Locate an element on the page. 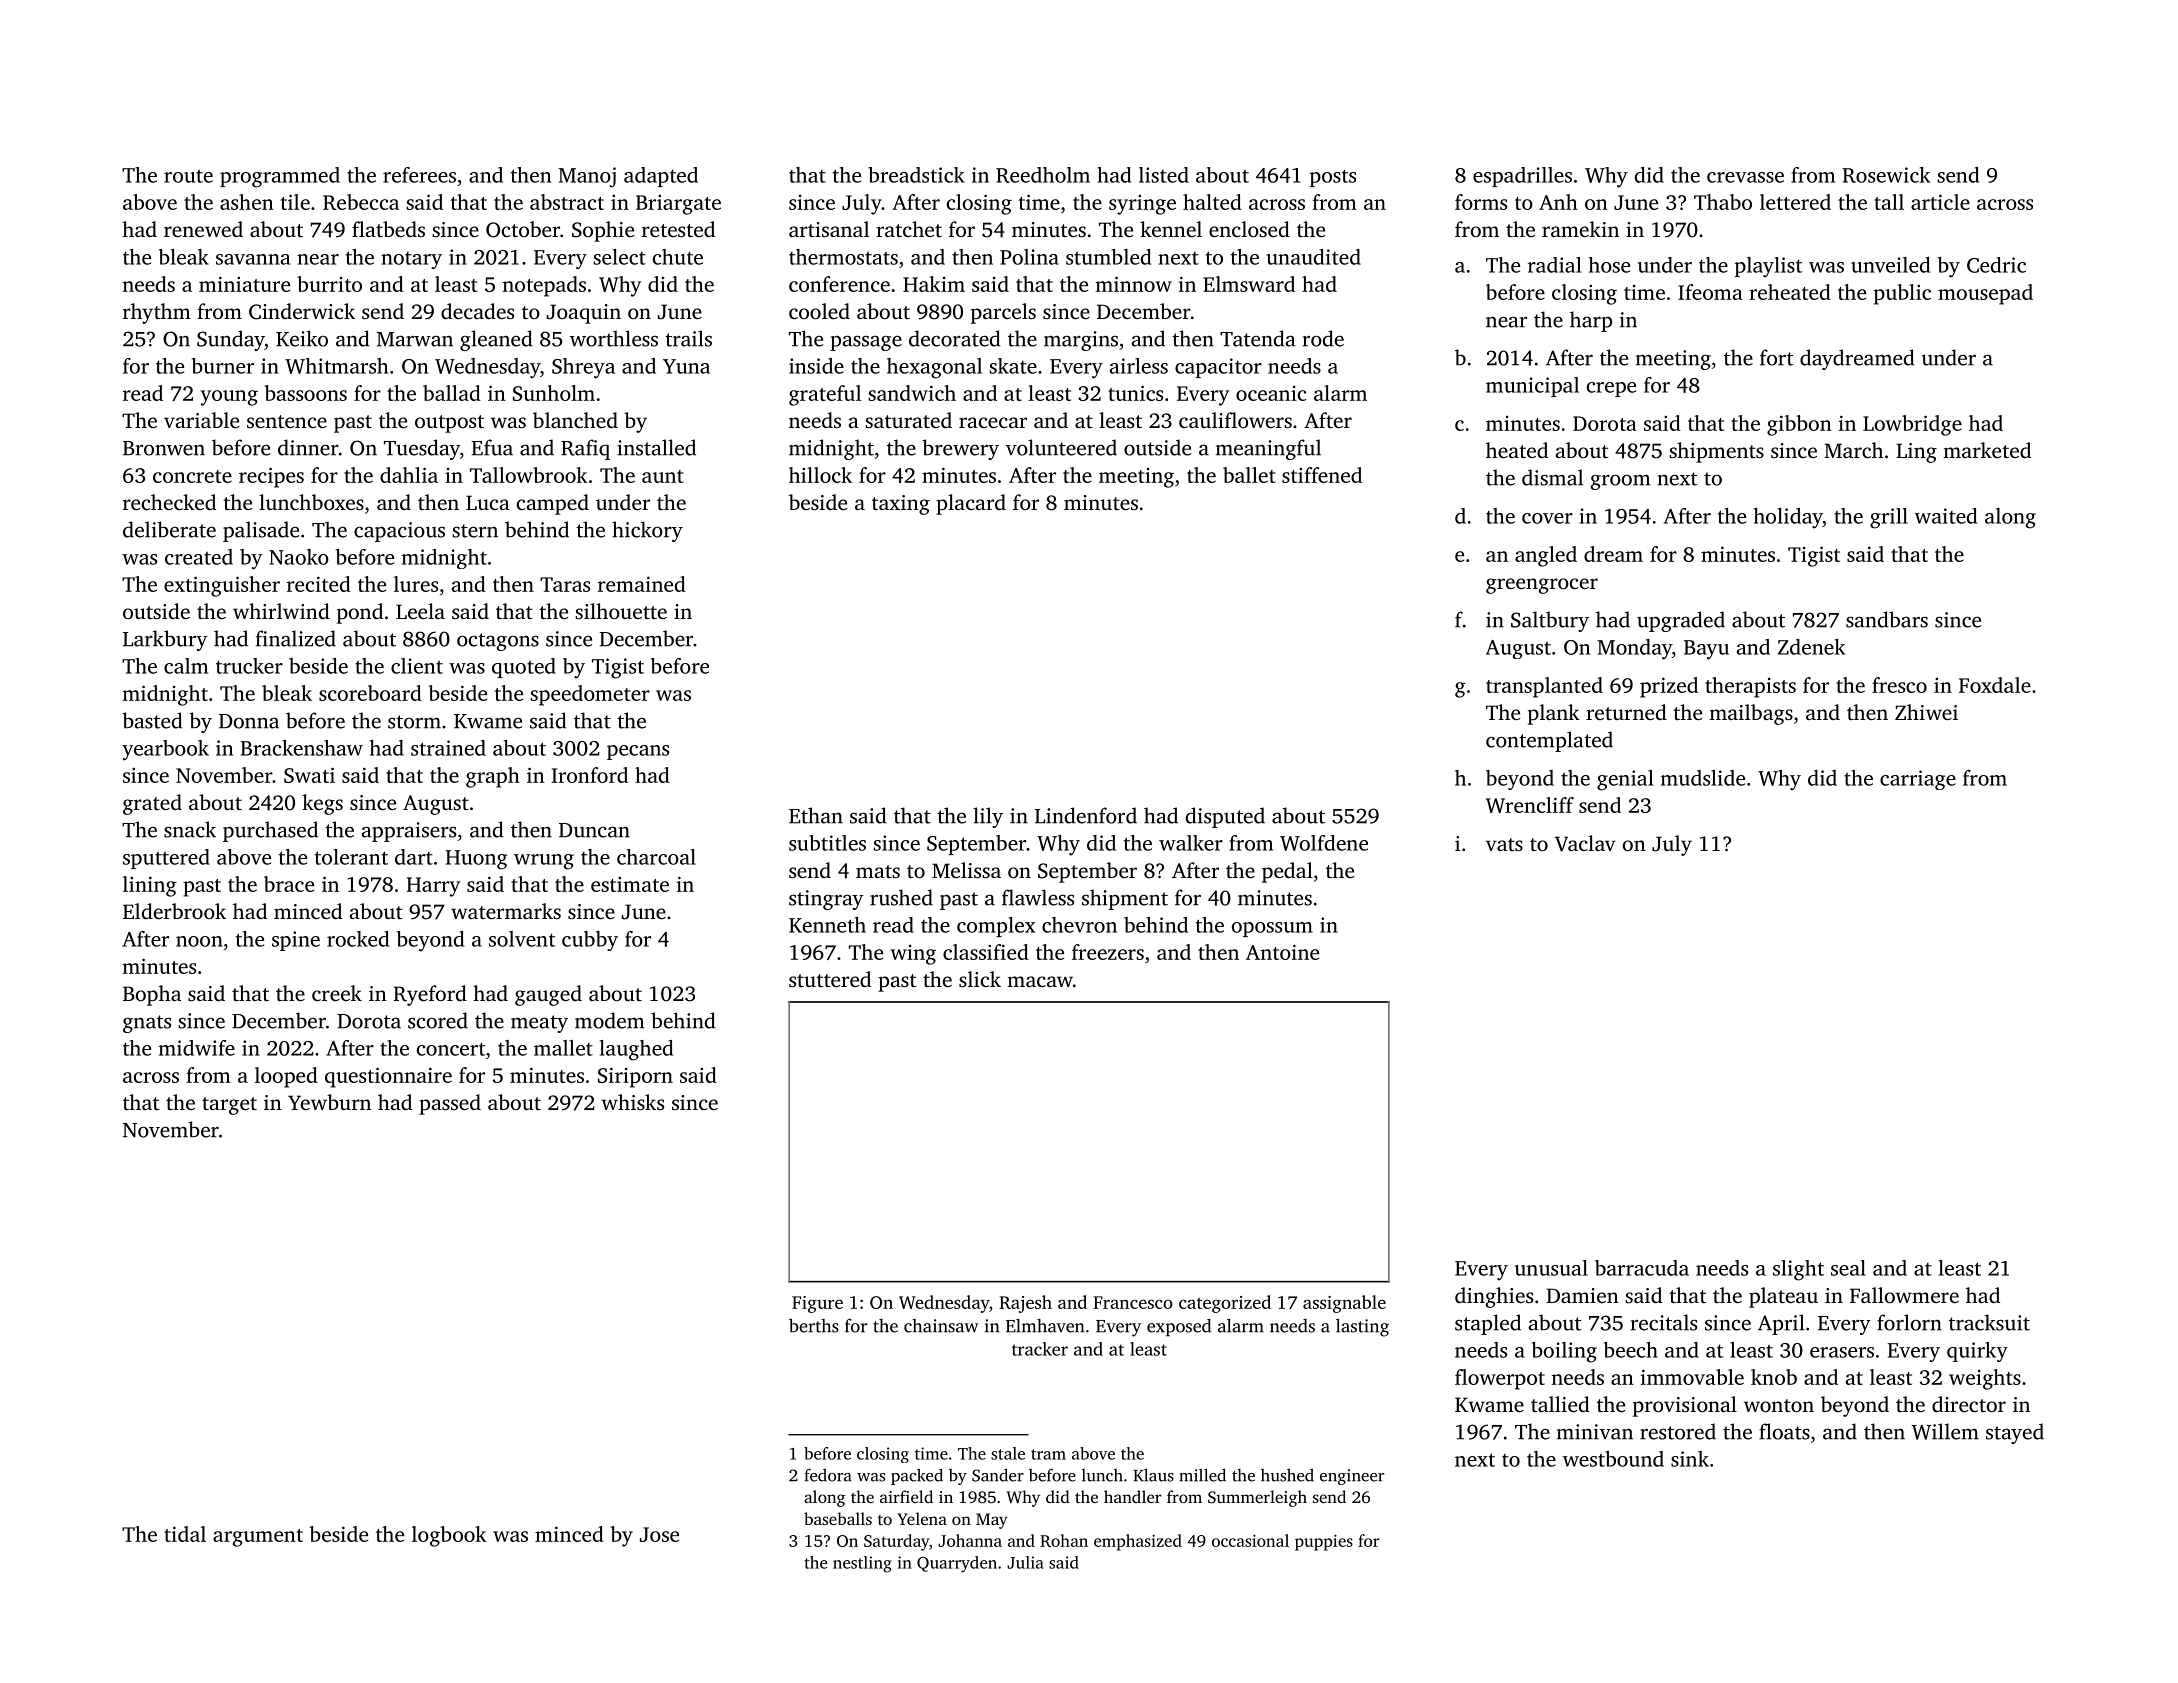  Summerleigh is located at coordinates (1257, 1498).
